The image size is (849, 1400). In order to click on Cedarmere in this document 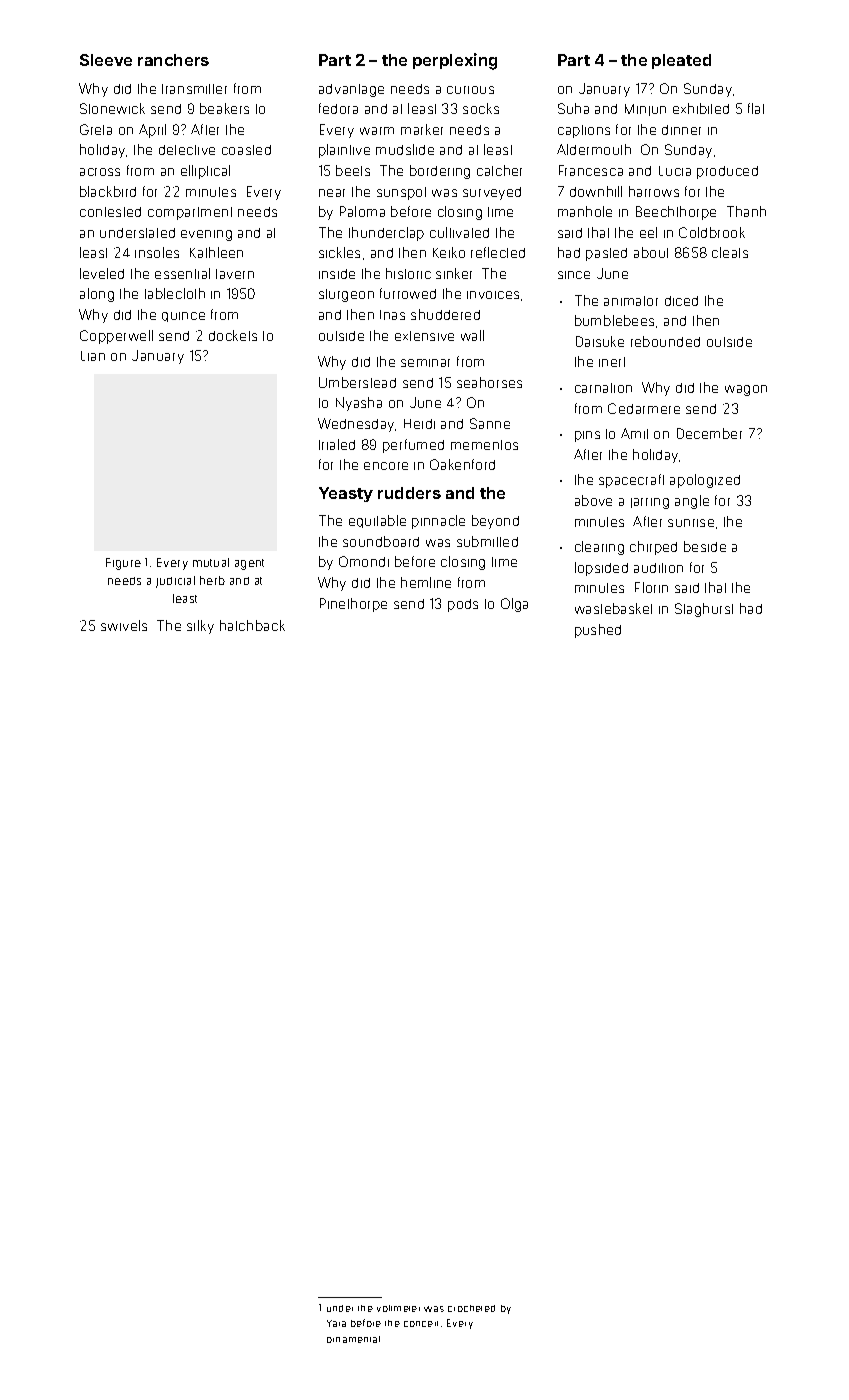, I will do `click(644, 408)`.
